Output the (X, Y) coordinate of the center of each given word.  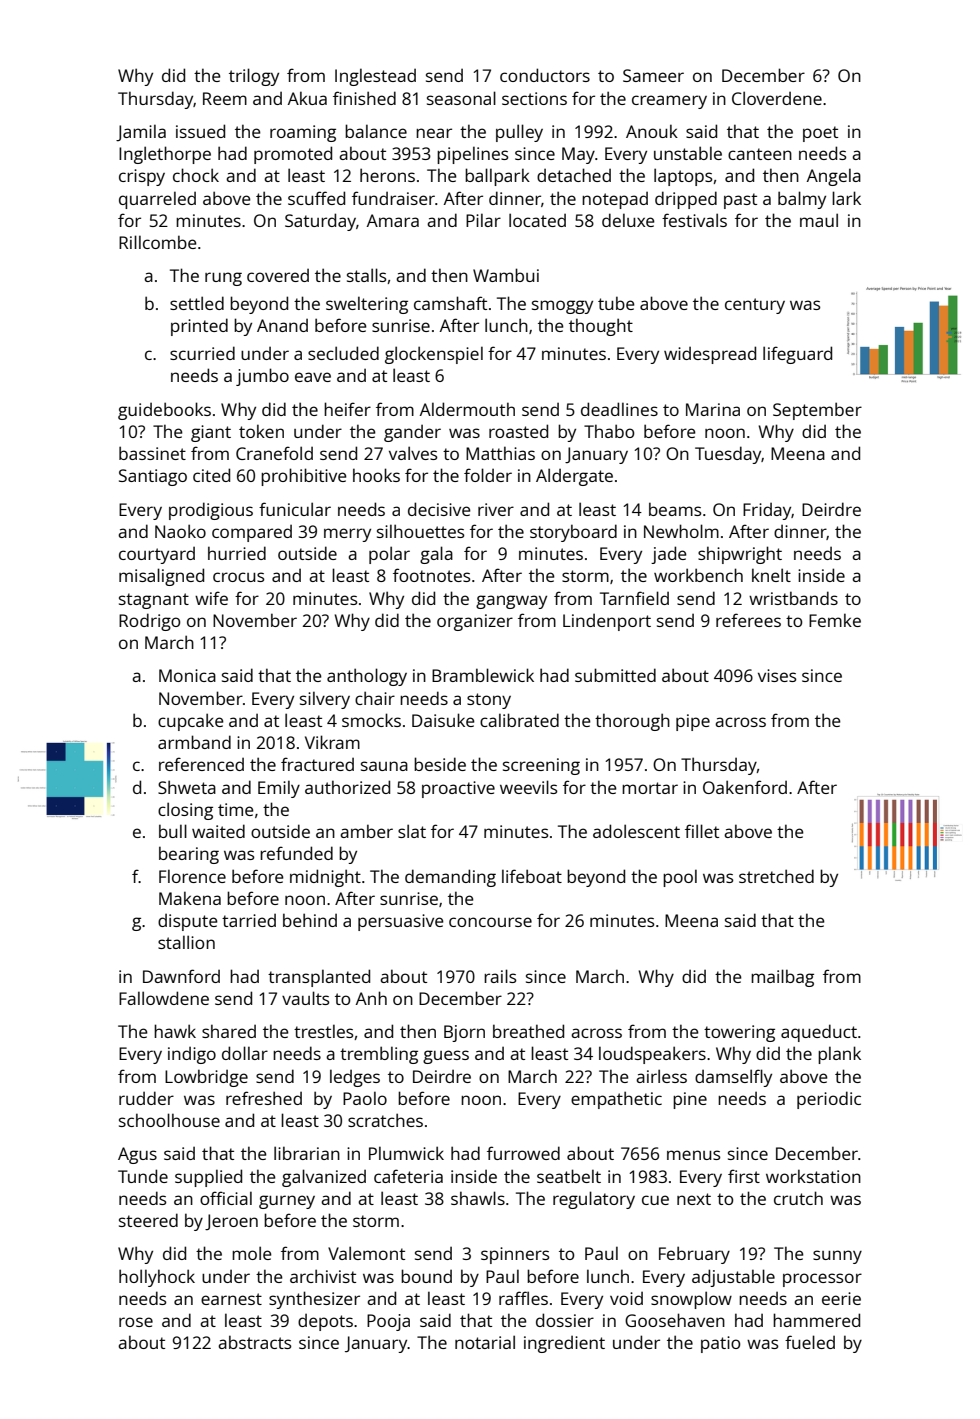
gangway (511, 602)
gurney (287, 1202)
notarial (485, 1342)
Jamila (141, 132)
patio (721, 1344)
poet (820, 134)
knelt (771, 575)
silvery (325, 700)
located (537, 220)
